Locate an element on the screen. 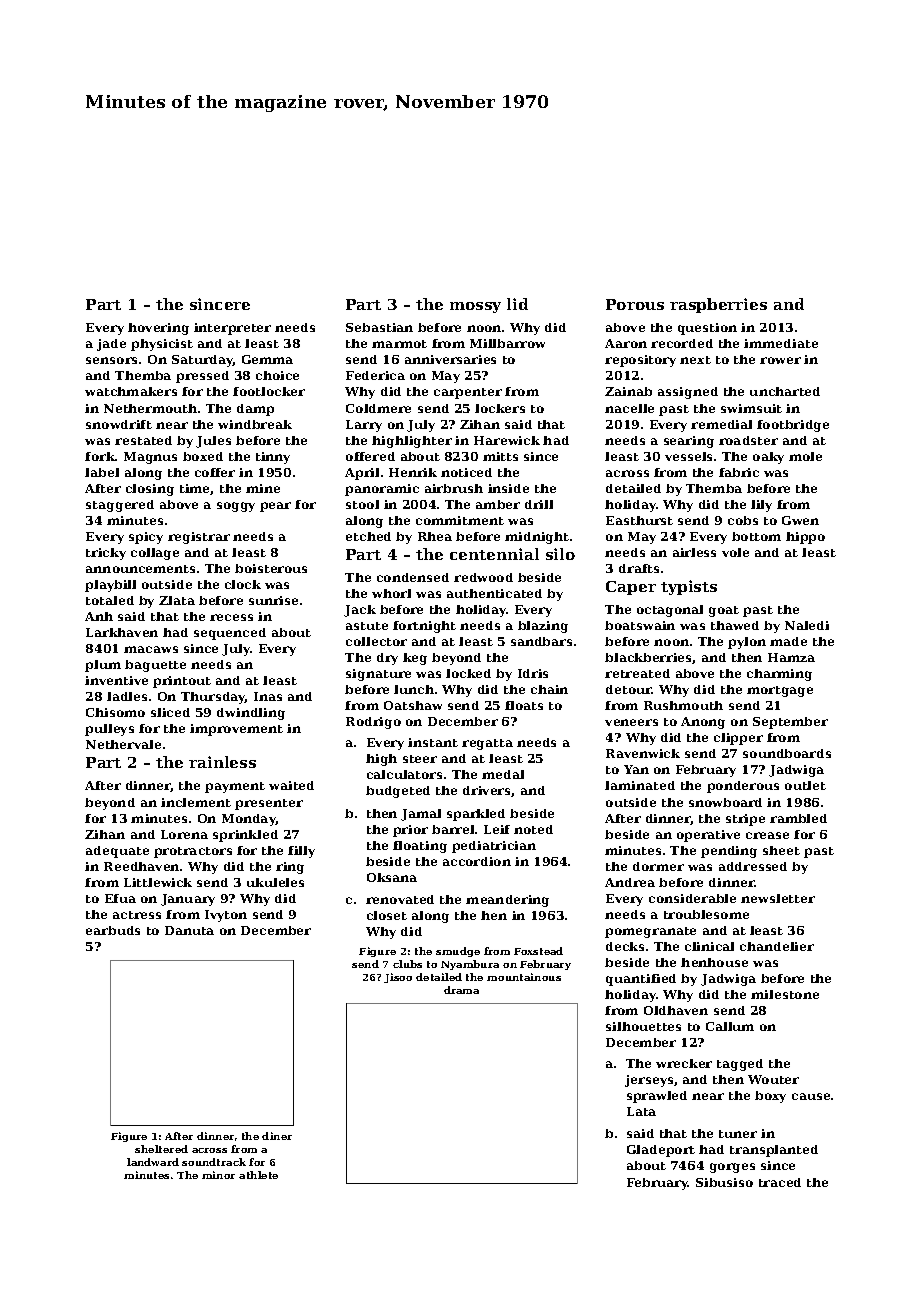 This screenshot has width=924, height=1308. Gladeport is located at coordinates (661, 1151).
